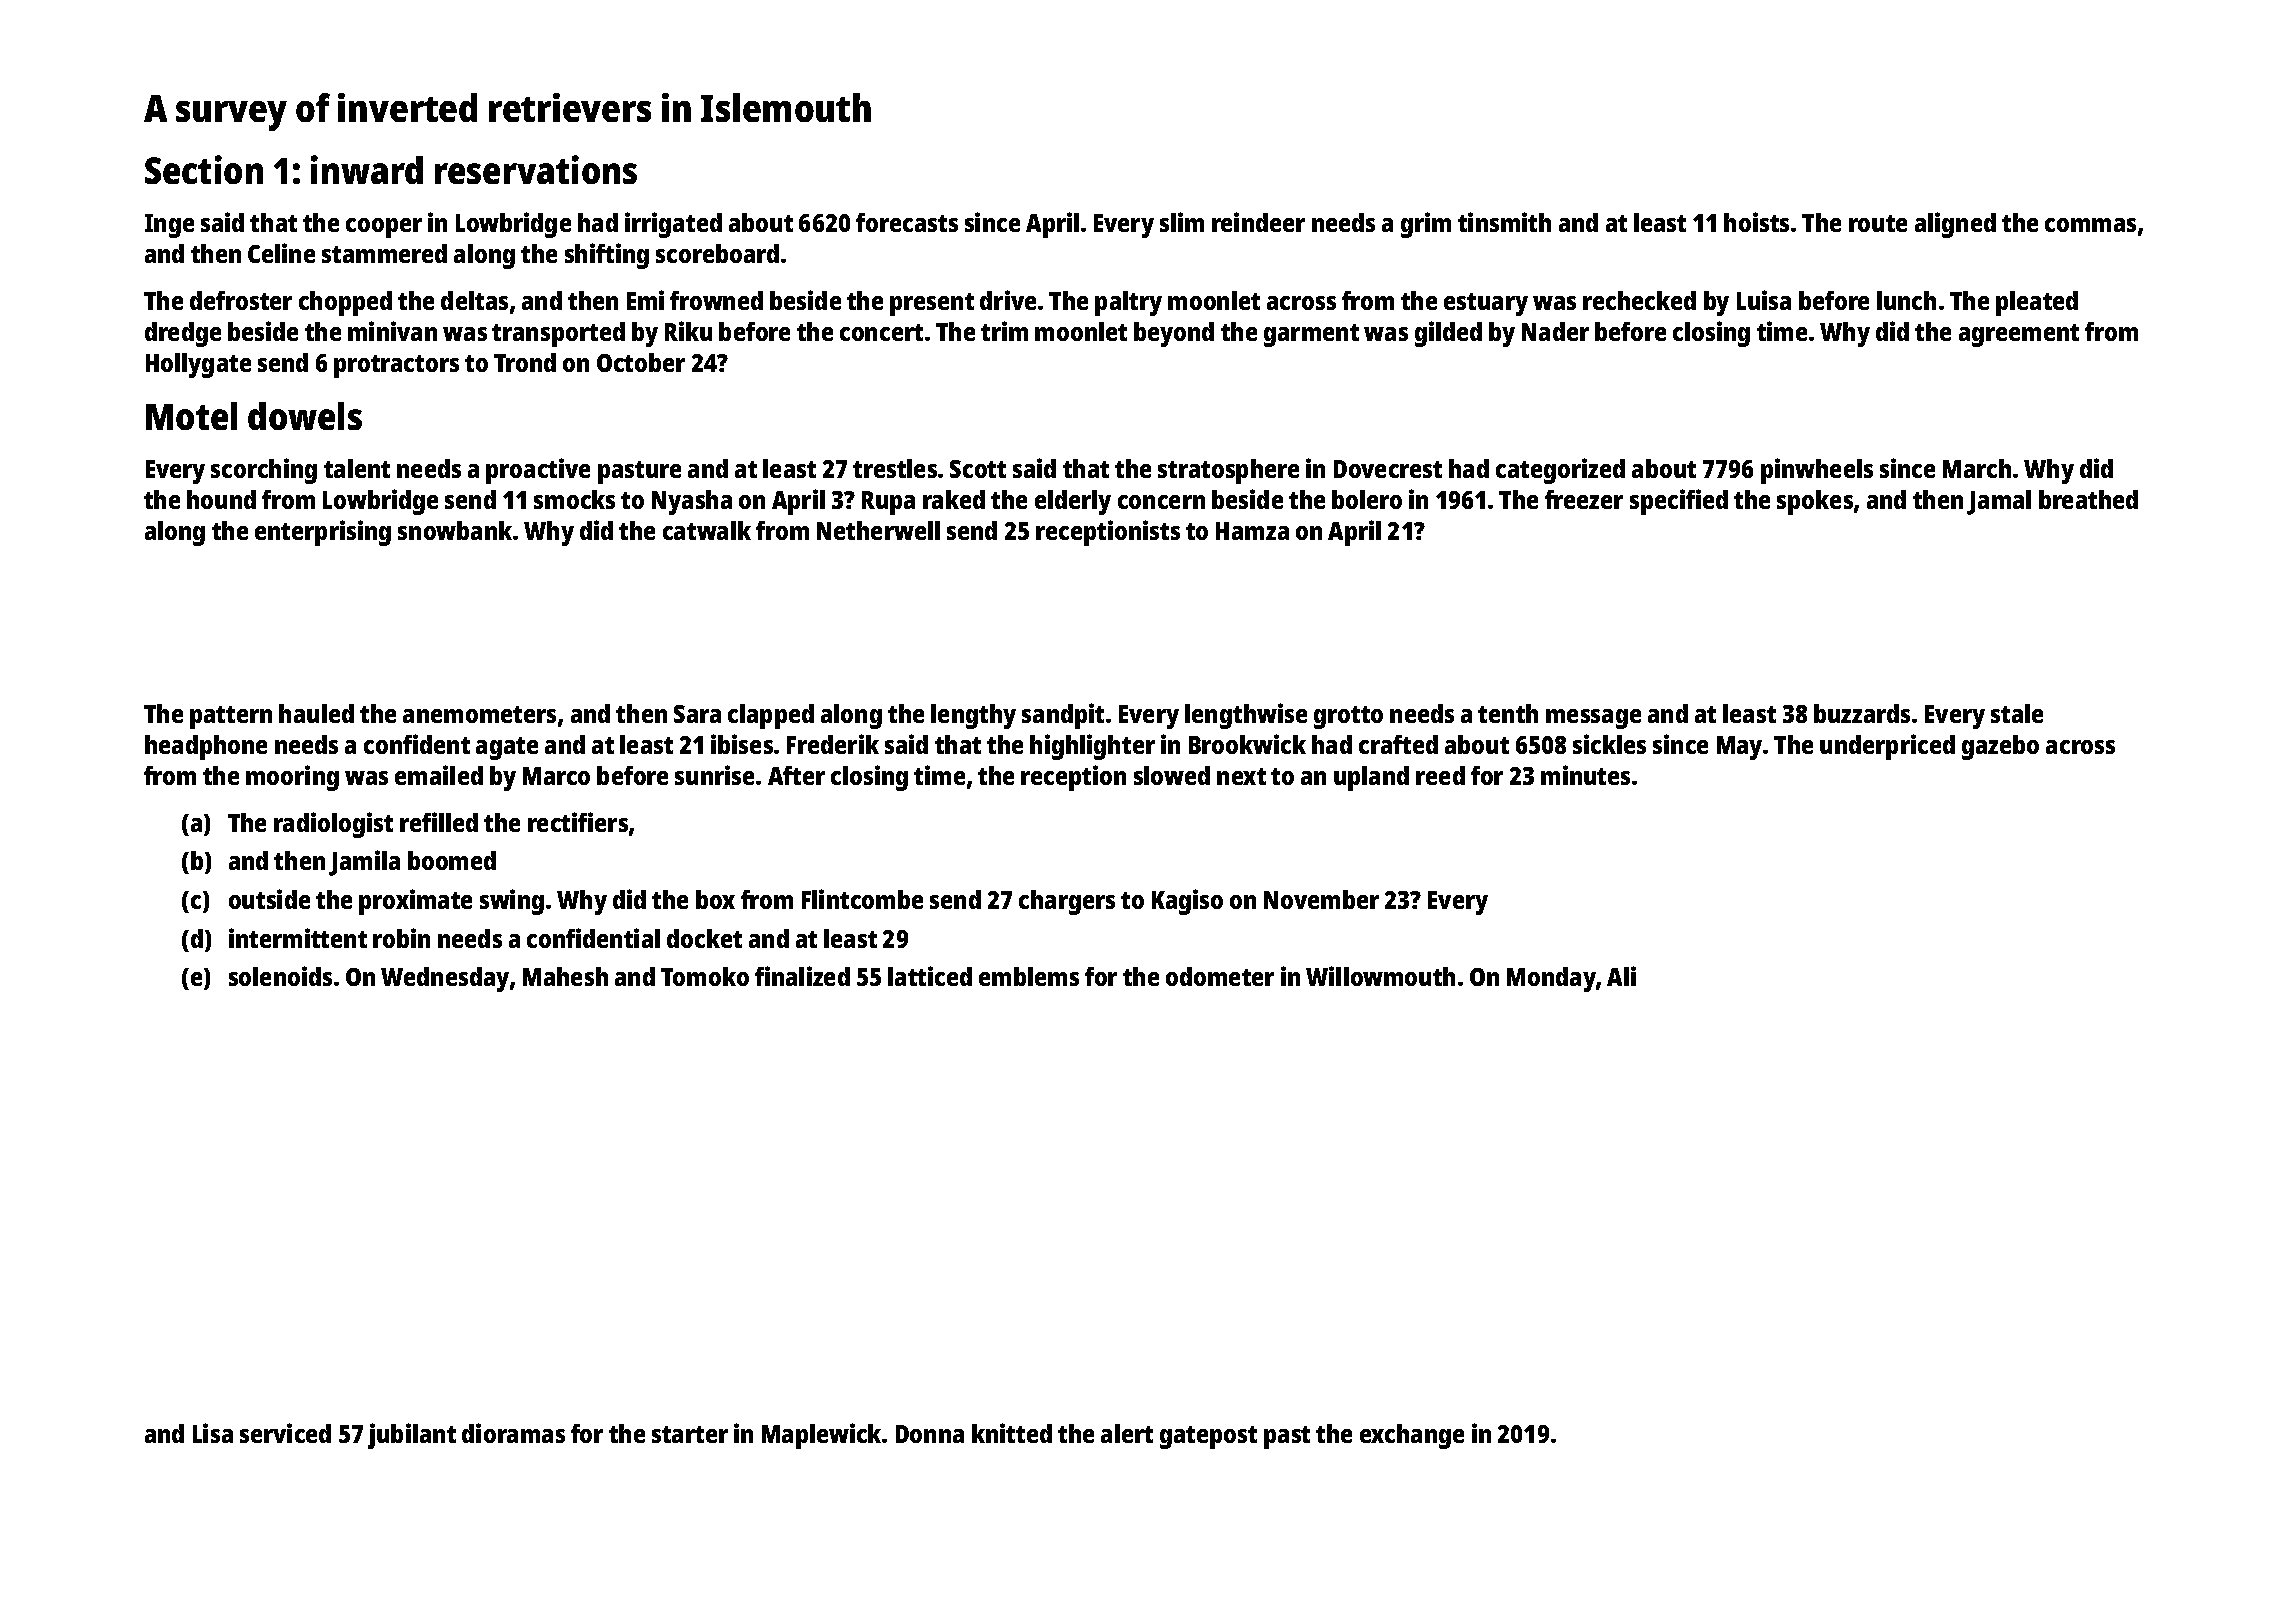 The height and width of the document is (1620, 2292). Describe the element at coordinates (697, 714) in the document. I see `Sara` at that location.
